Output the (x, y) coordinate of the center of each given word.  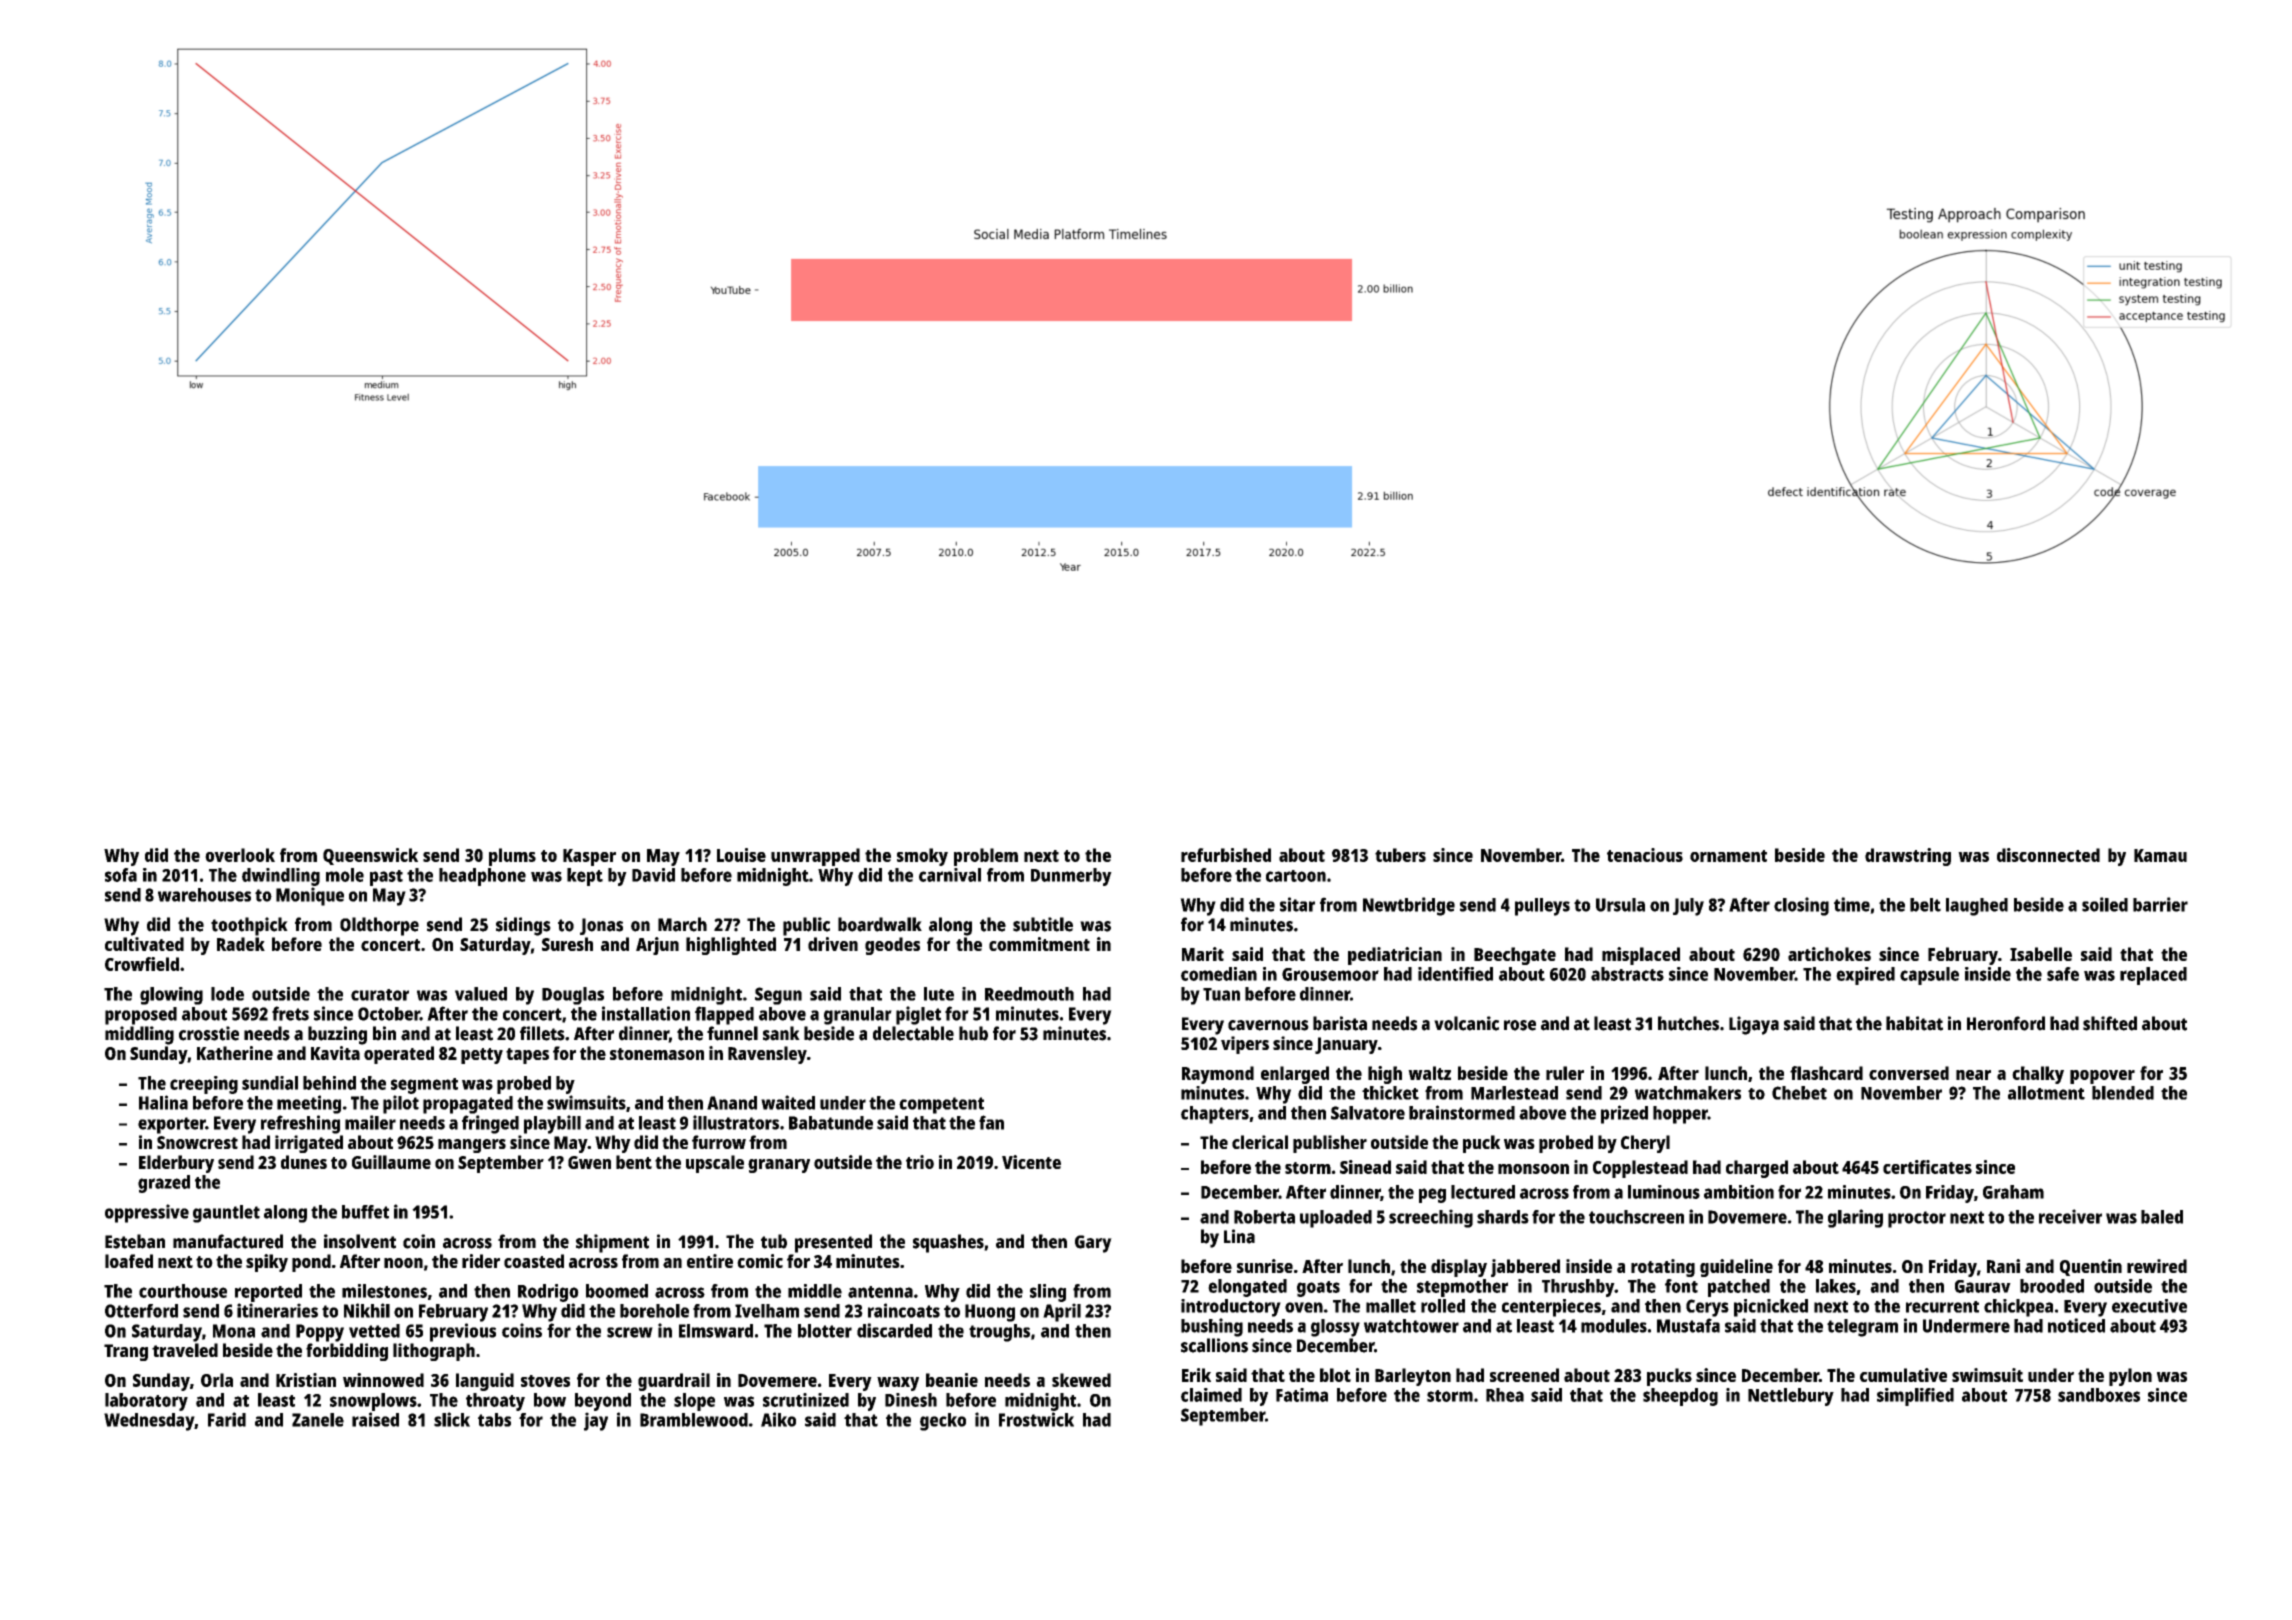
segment (424, 1086)
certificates (1927, 1167)
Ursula (1620, 905)
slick (452, 1419)
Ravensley (767, 1055)
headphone (482, 877)
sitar (1297, 904)
